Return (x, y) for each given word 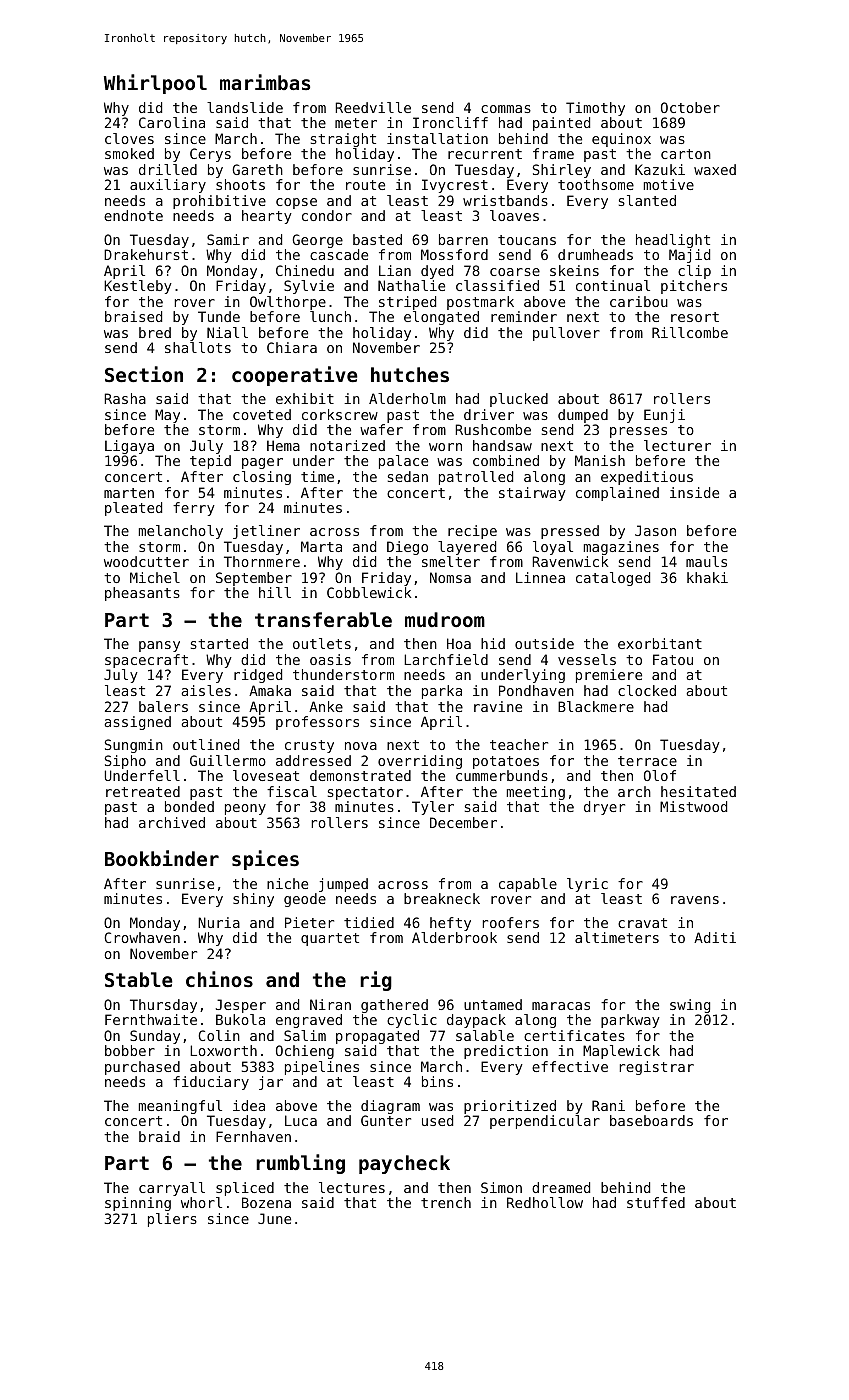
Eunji (664, 416)
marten (129, 493)
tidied (369, 922)
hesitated (698, 791)
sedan (408, 476)
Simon (501, 1187)
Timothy (595, 109)
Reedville (373, 107)
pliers (172, 1220)
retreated (143, 791)
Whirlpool (155, 84)
